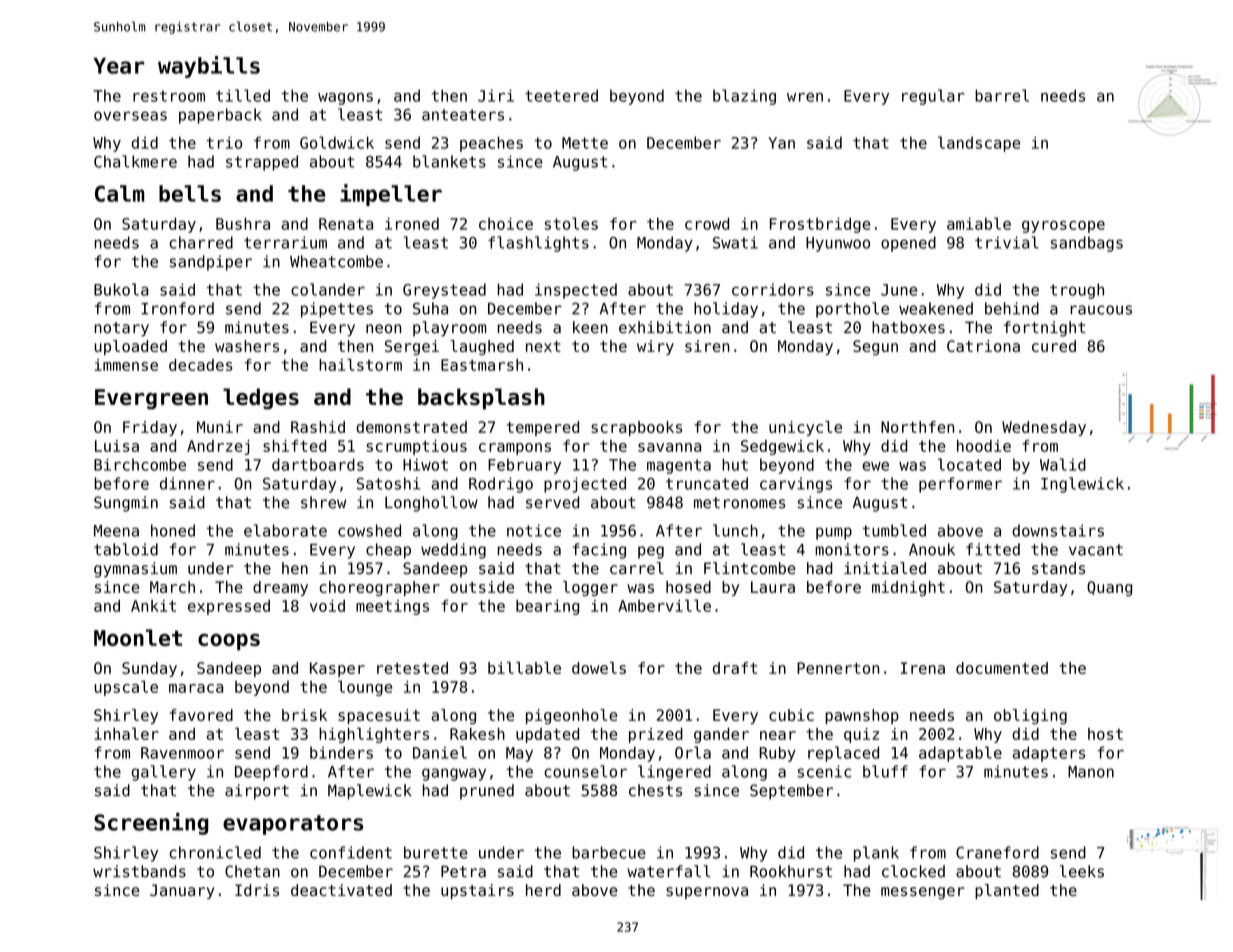 This page has width=1233, height=952. What do you see at coordinates (979, 144) in the page?
I see `landscape` at bounding box center [979, 144].
